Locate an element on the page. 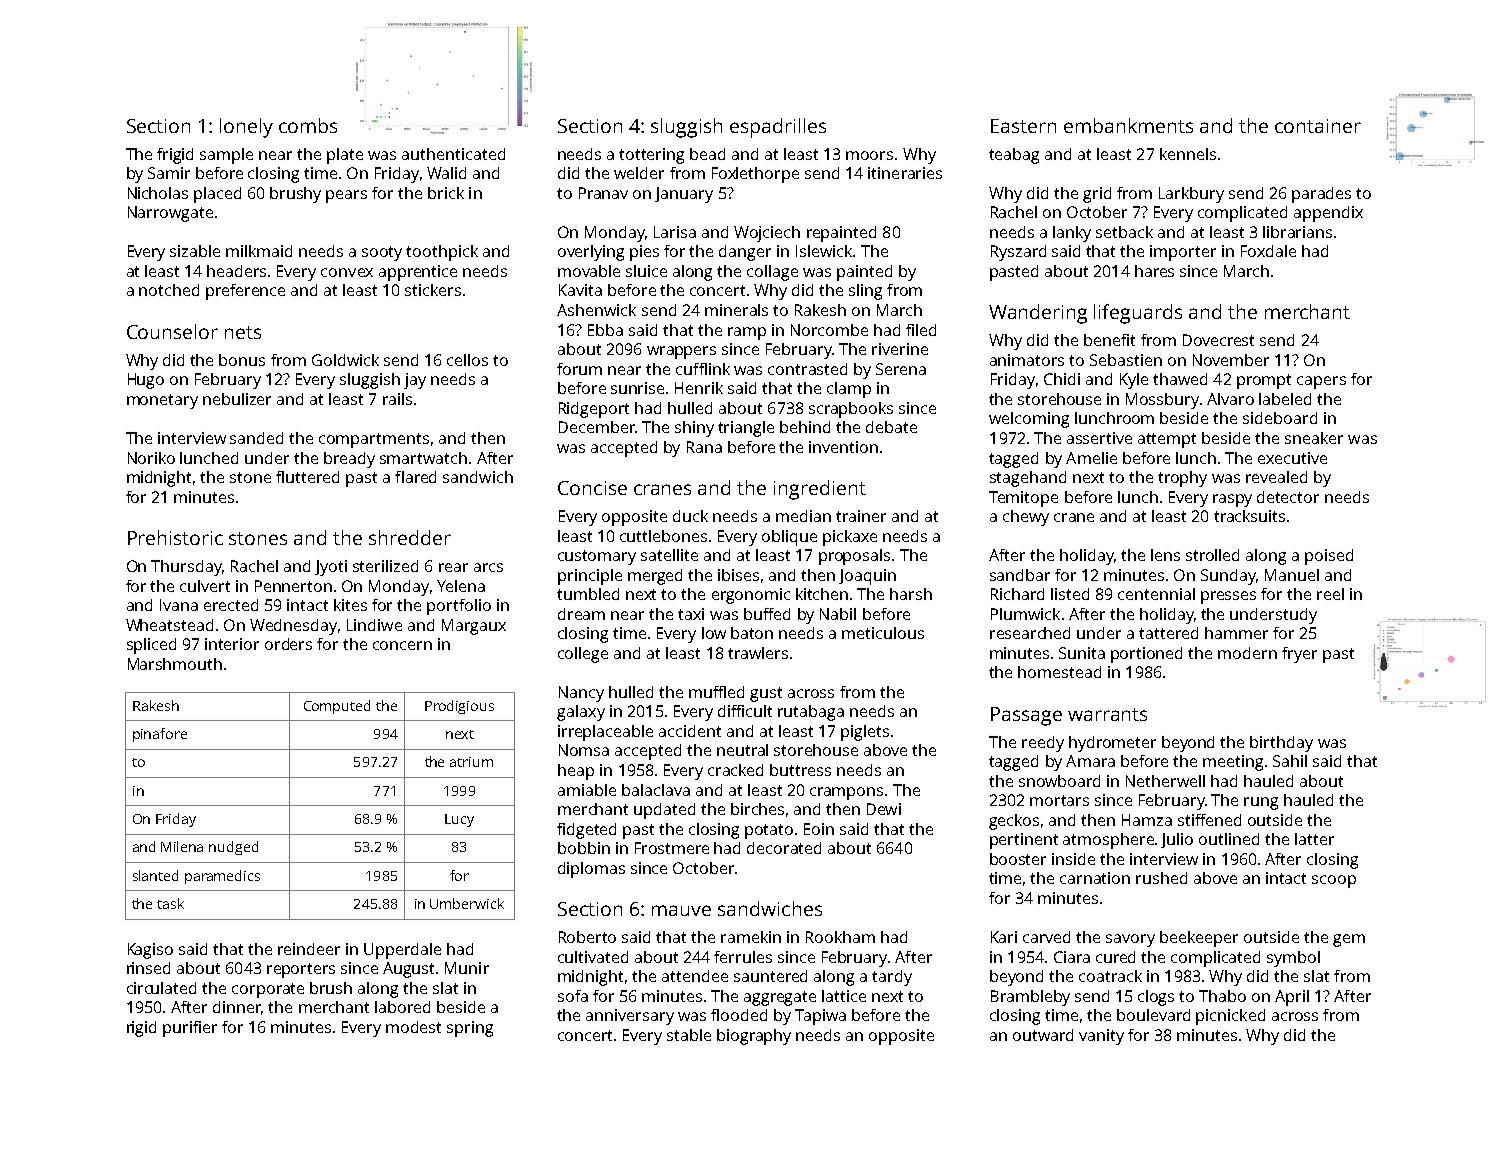 This image has height=1162, width=1504. Goldwick is located at coordinates (345, 360).
